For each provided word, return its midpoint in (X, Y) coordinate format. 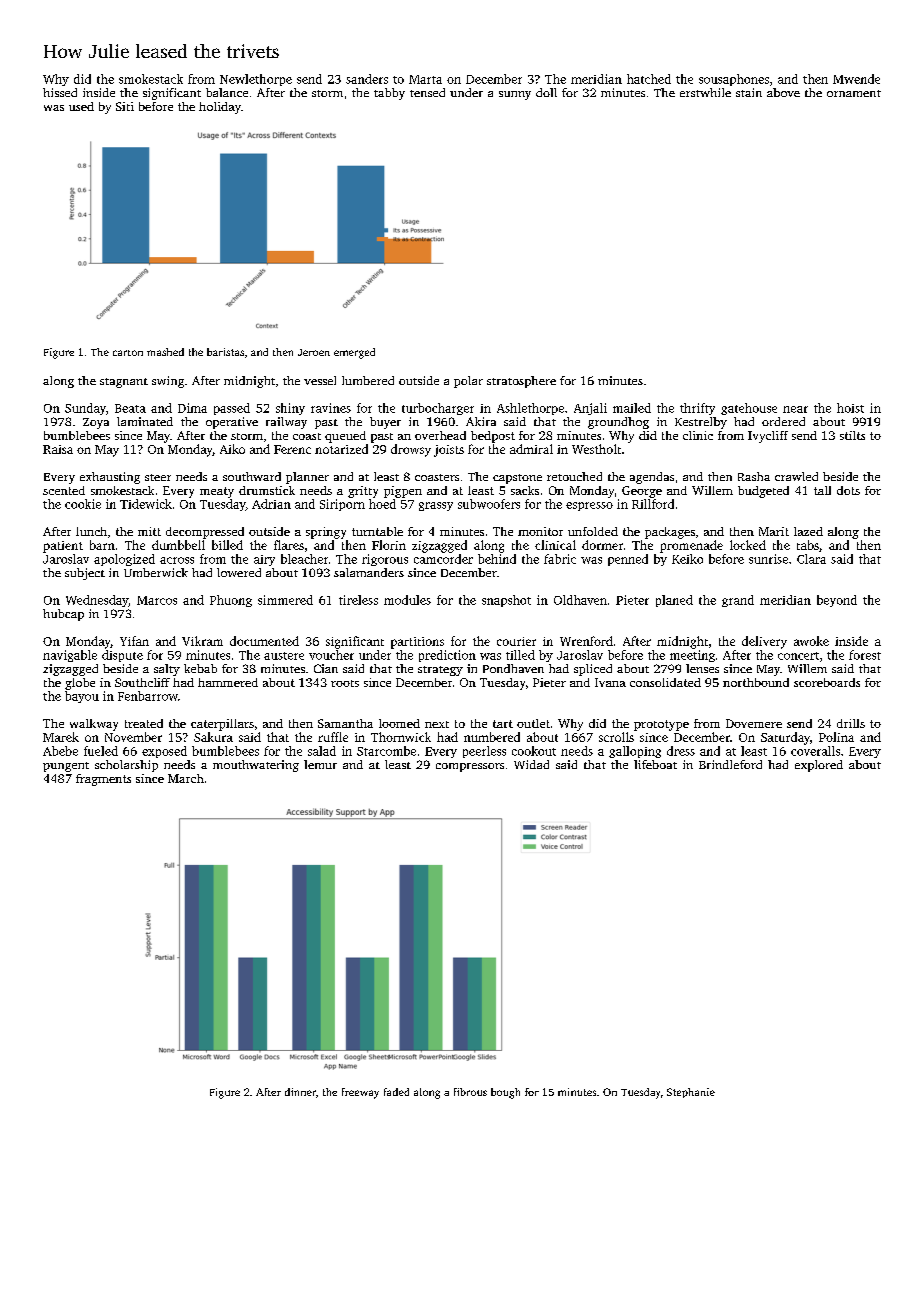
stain (749, 92)
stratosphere (521, 382)
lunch (91, 531)
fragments (103, 780)
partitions (417, 643)
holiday (220, 108)
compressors (470, 767)
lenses (702, 668)
